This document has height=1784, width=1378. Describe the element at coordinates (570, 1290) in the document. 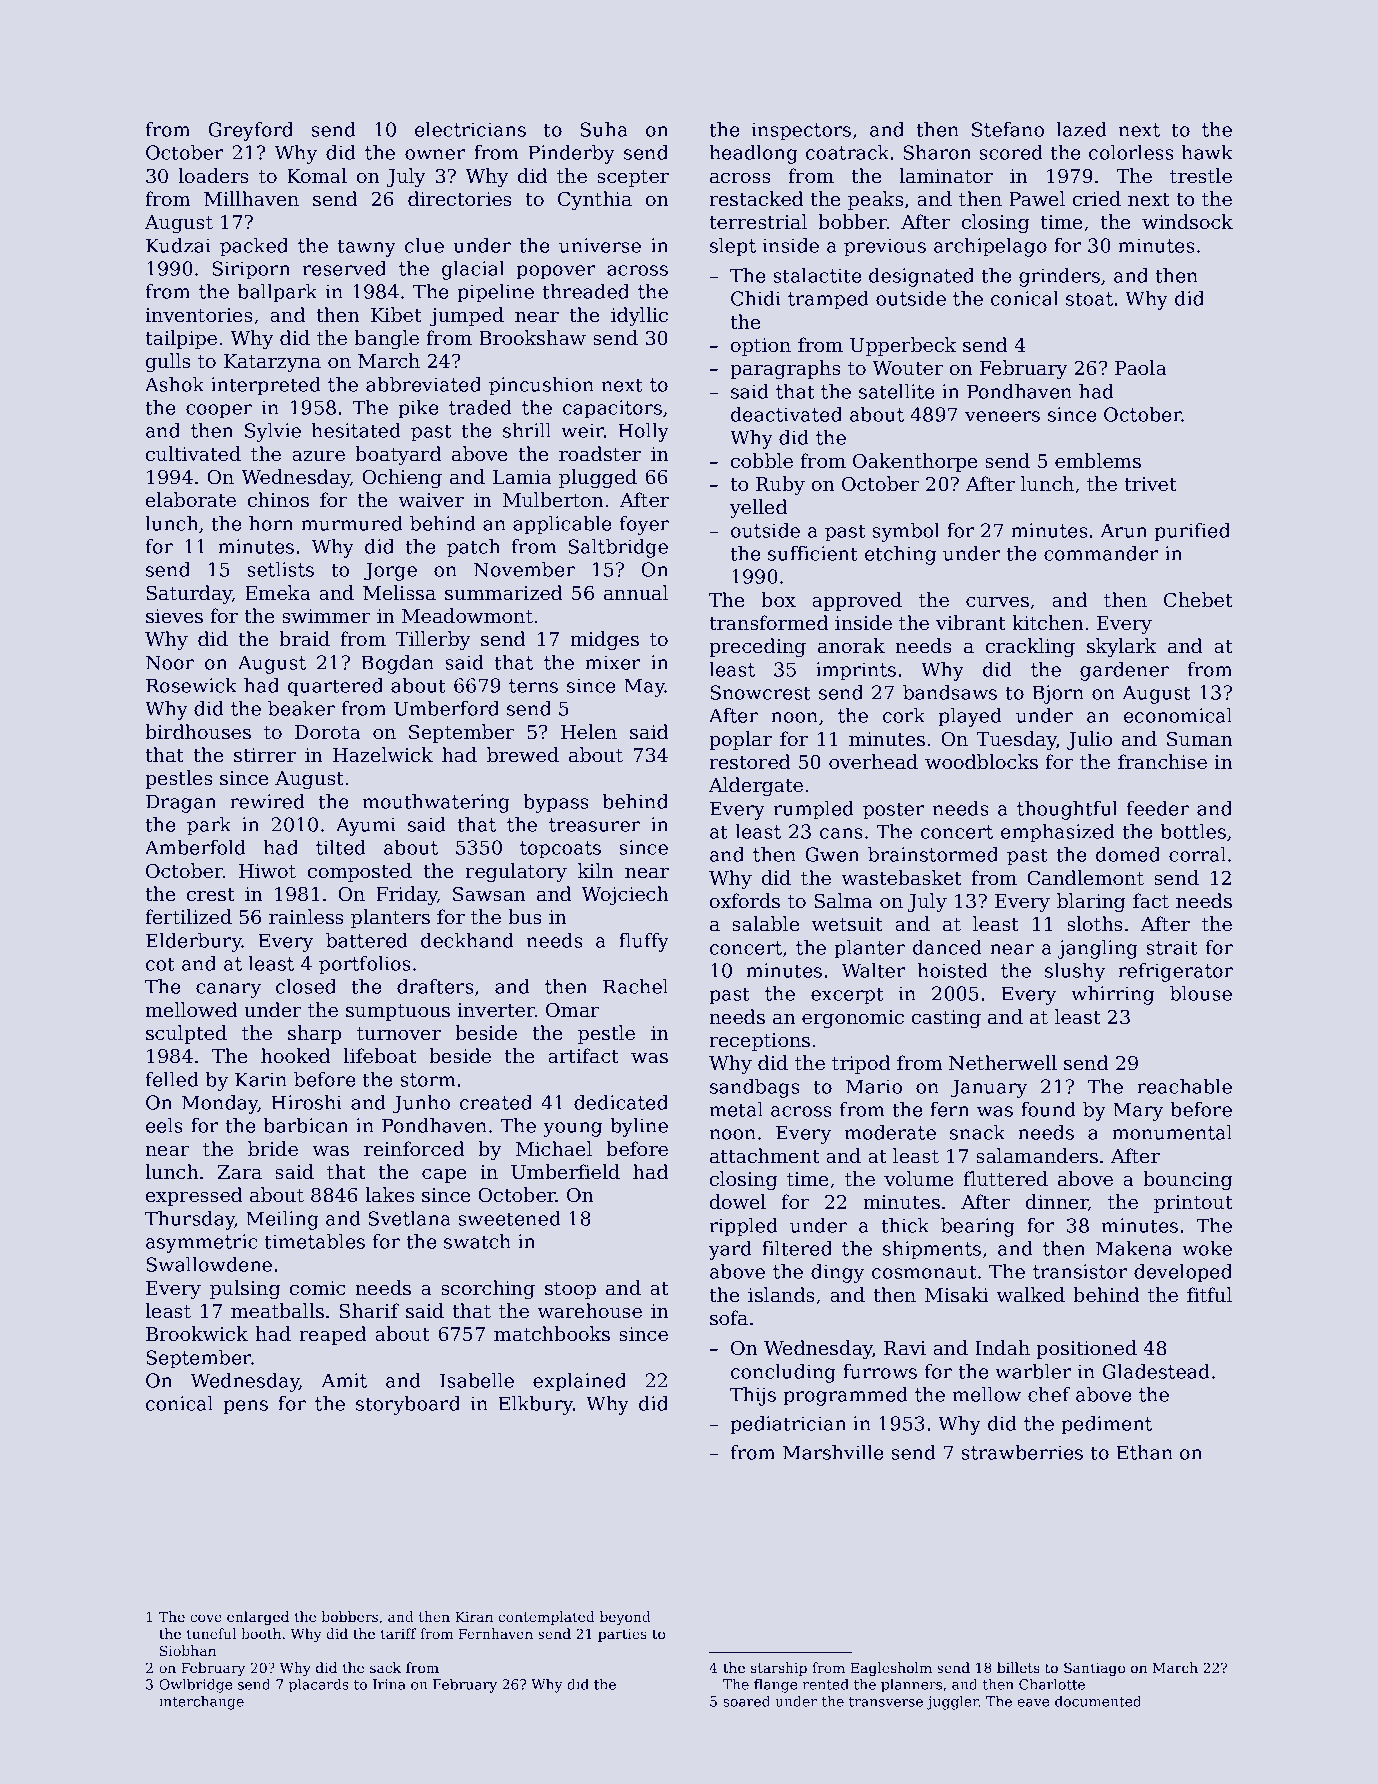

I see `stoop` at that location.
